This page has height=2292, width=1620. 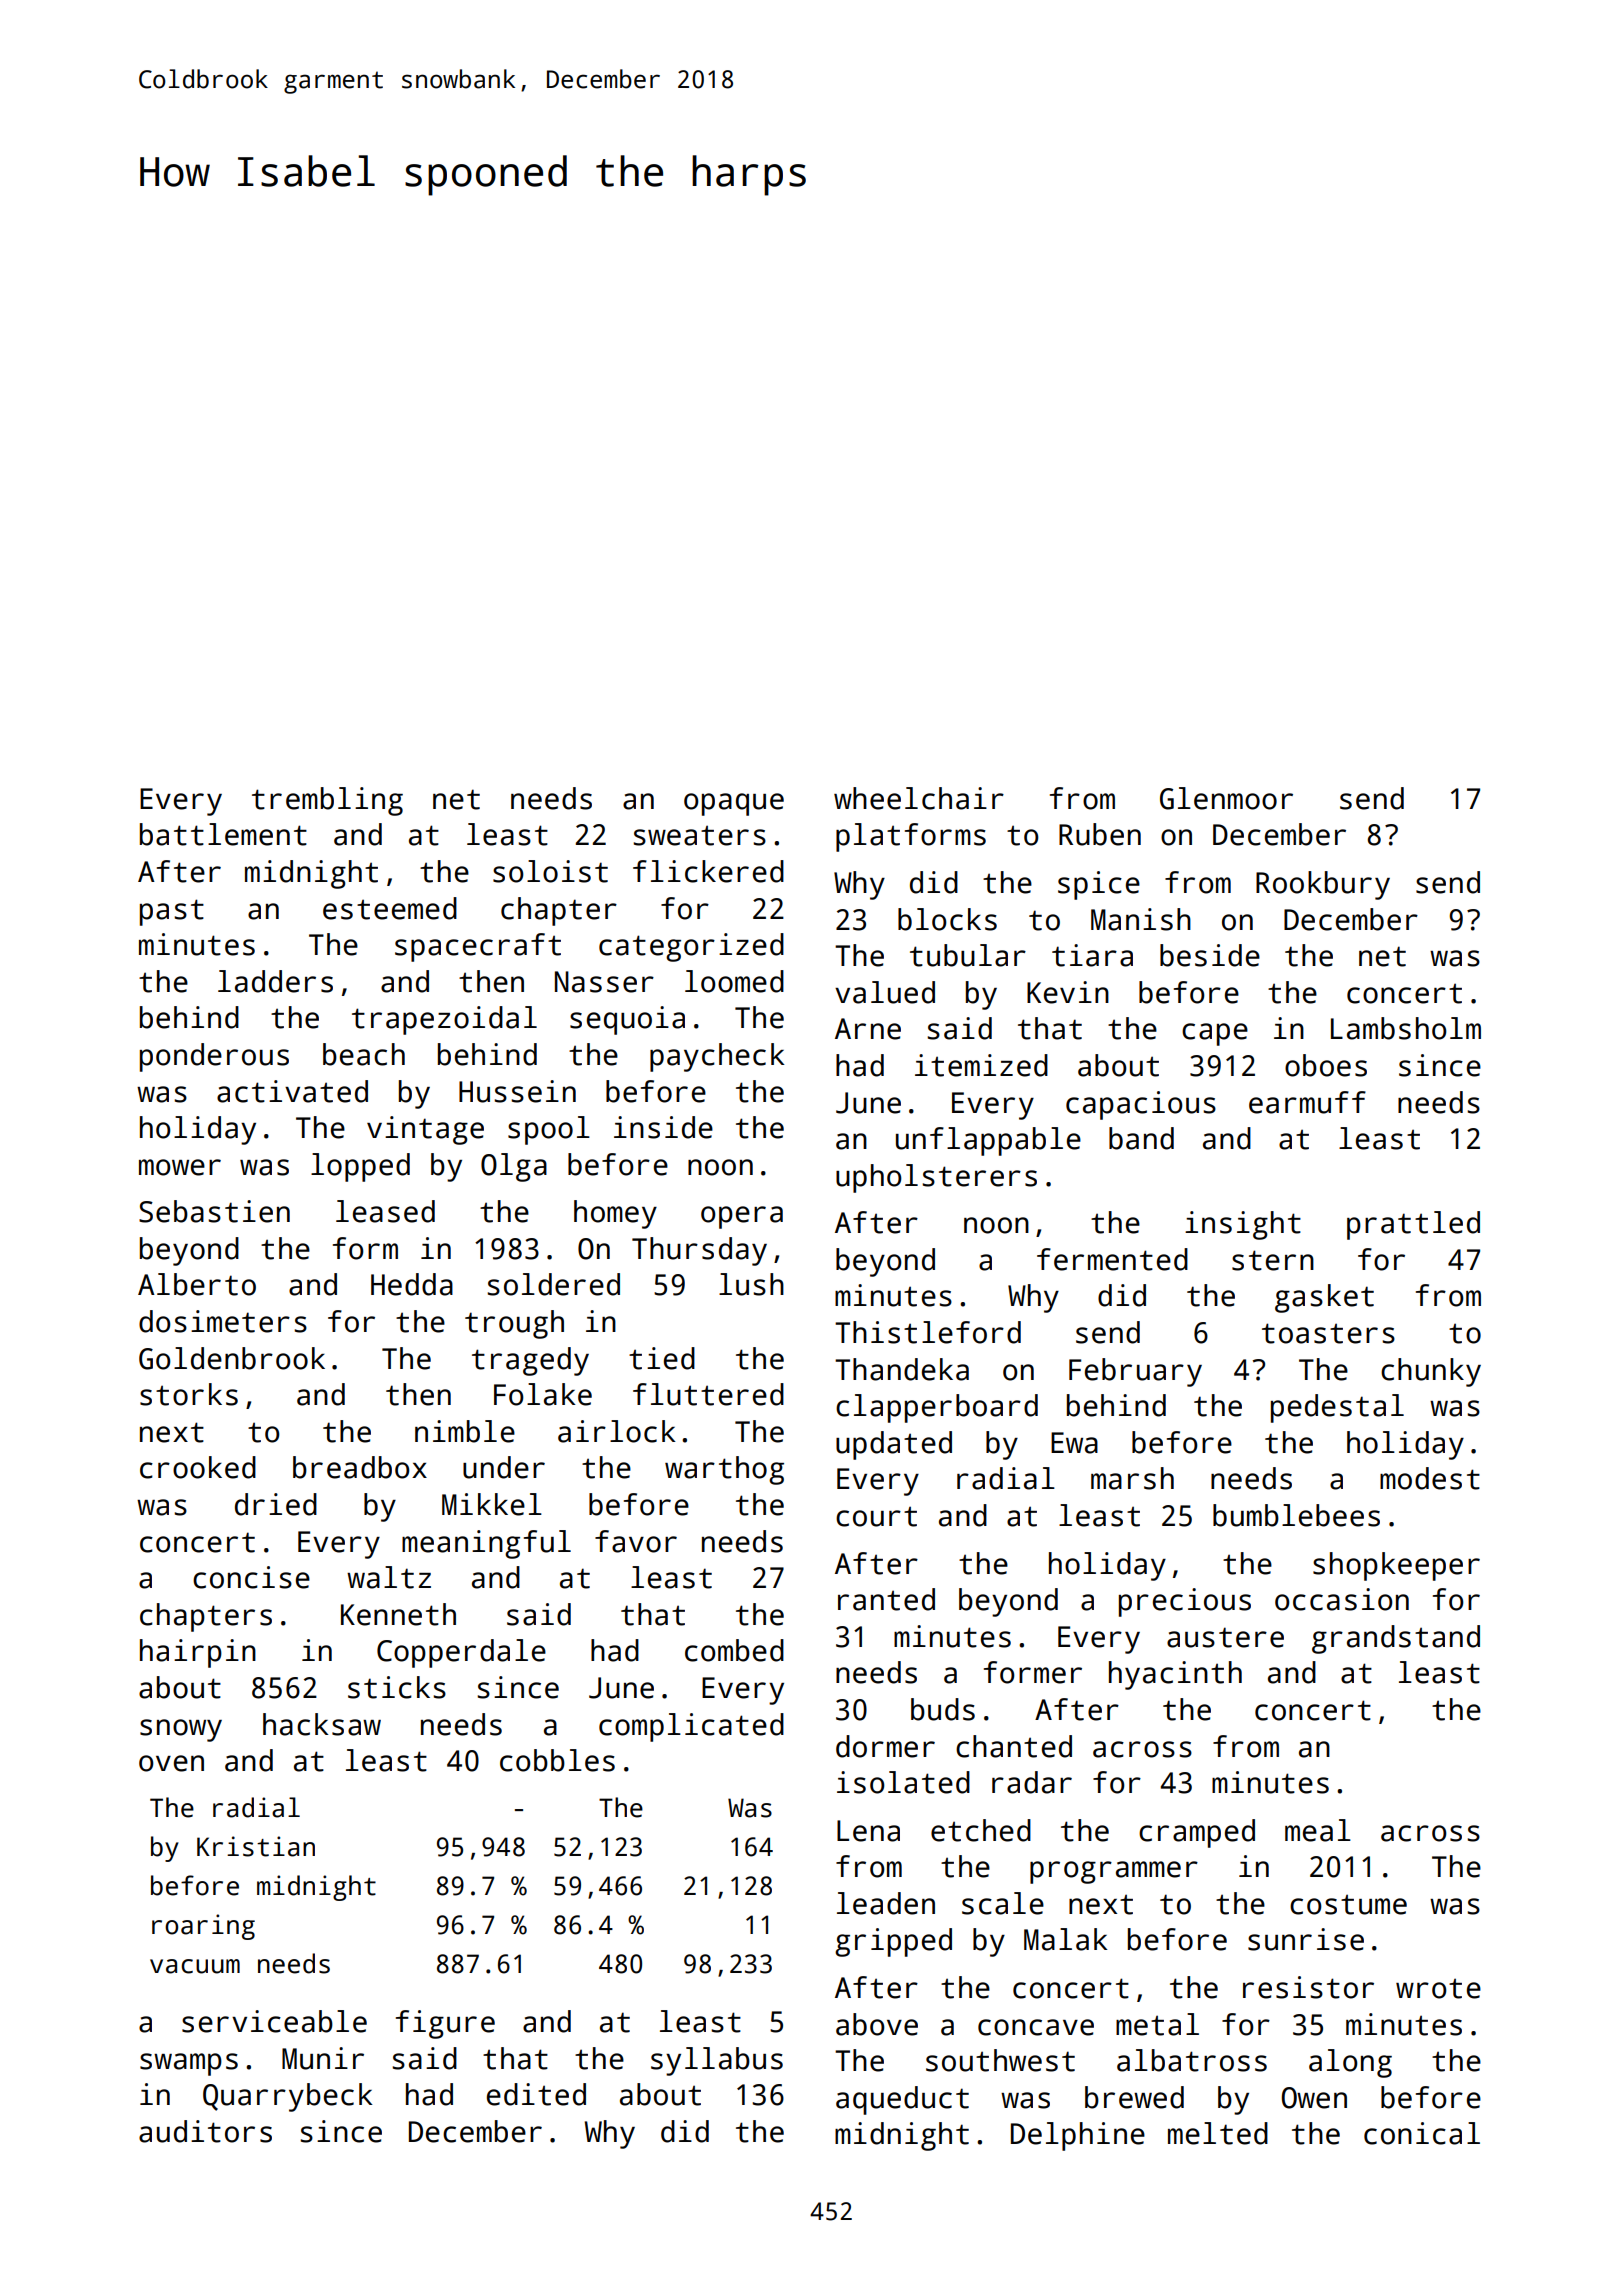 What do you see at coordinates (444, 1020) in the page?
I see `trapezoidal` at bounding box center [444, 1020].
